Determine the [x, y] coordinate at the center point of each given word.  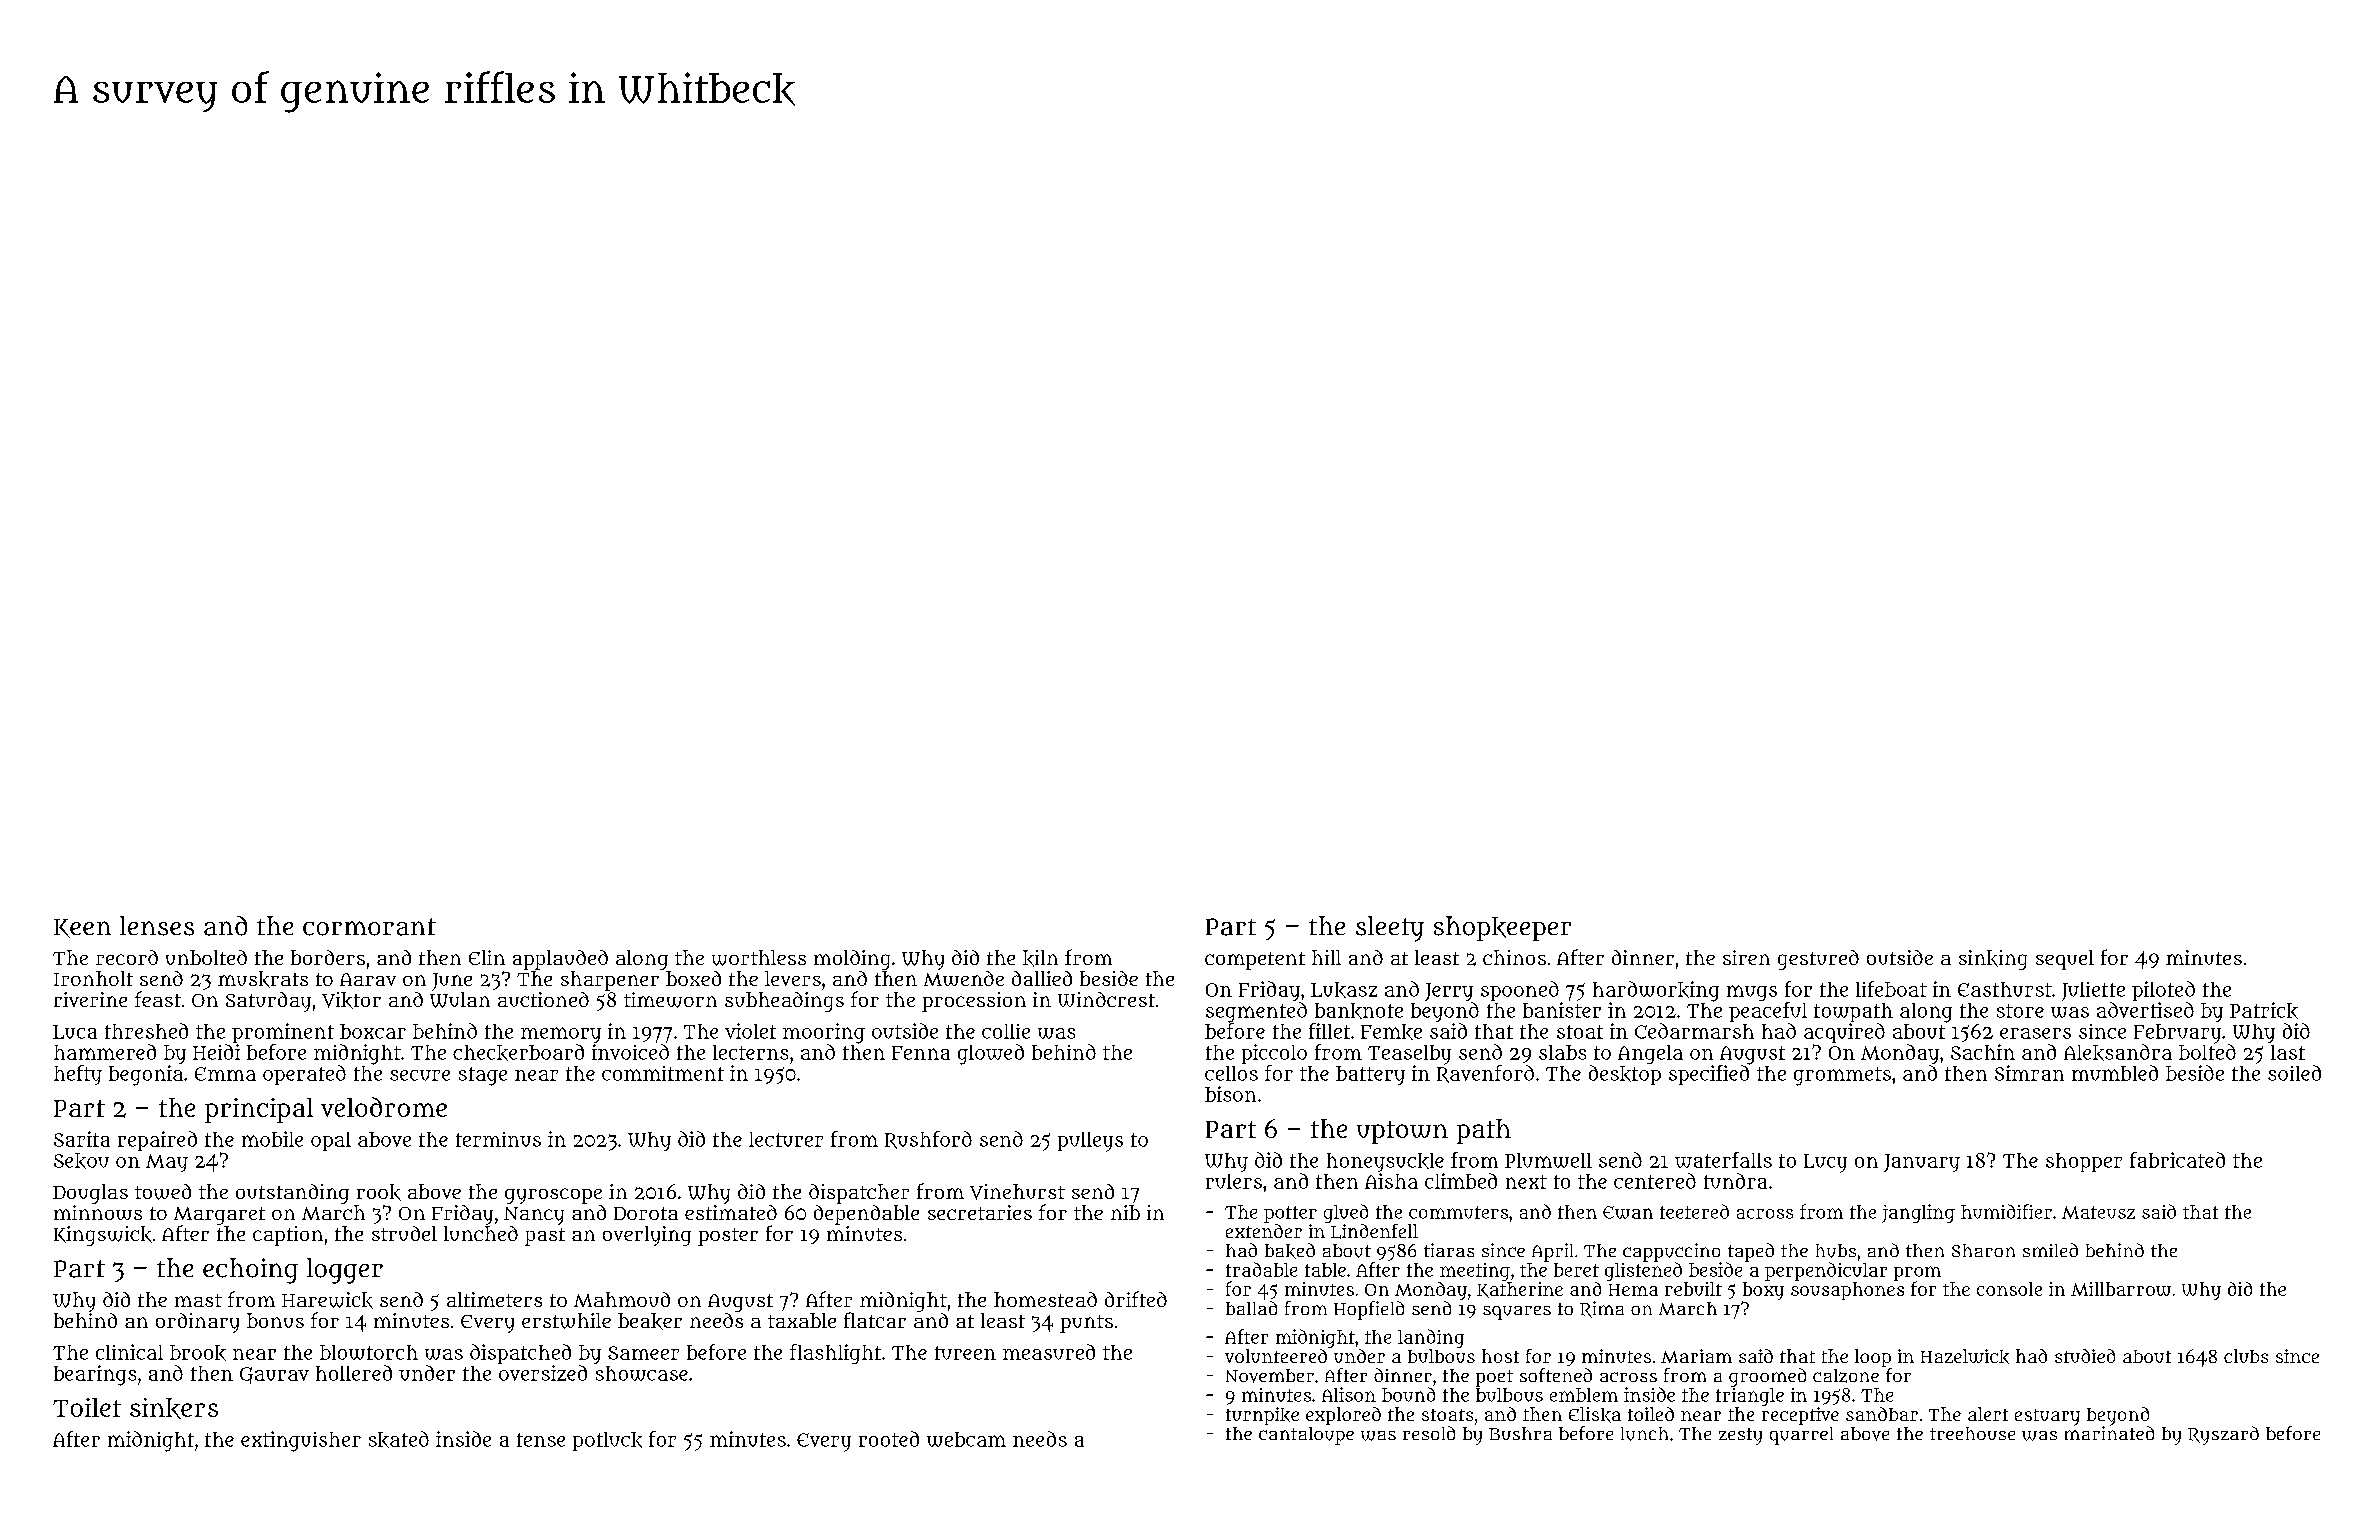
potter [1290, 1214]
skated [399, 1439]
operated [304, 1075]
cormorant [369, 927]
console [2009, 1289]
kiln [1040, 958]
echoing [250, 1271]
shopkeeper [1502, 928]
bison [1230, 1094]
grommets [1842, 1076]
